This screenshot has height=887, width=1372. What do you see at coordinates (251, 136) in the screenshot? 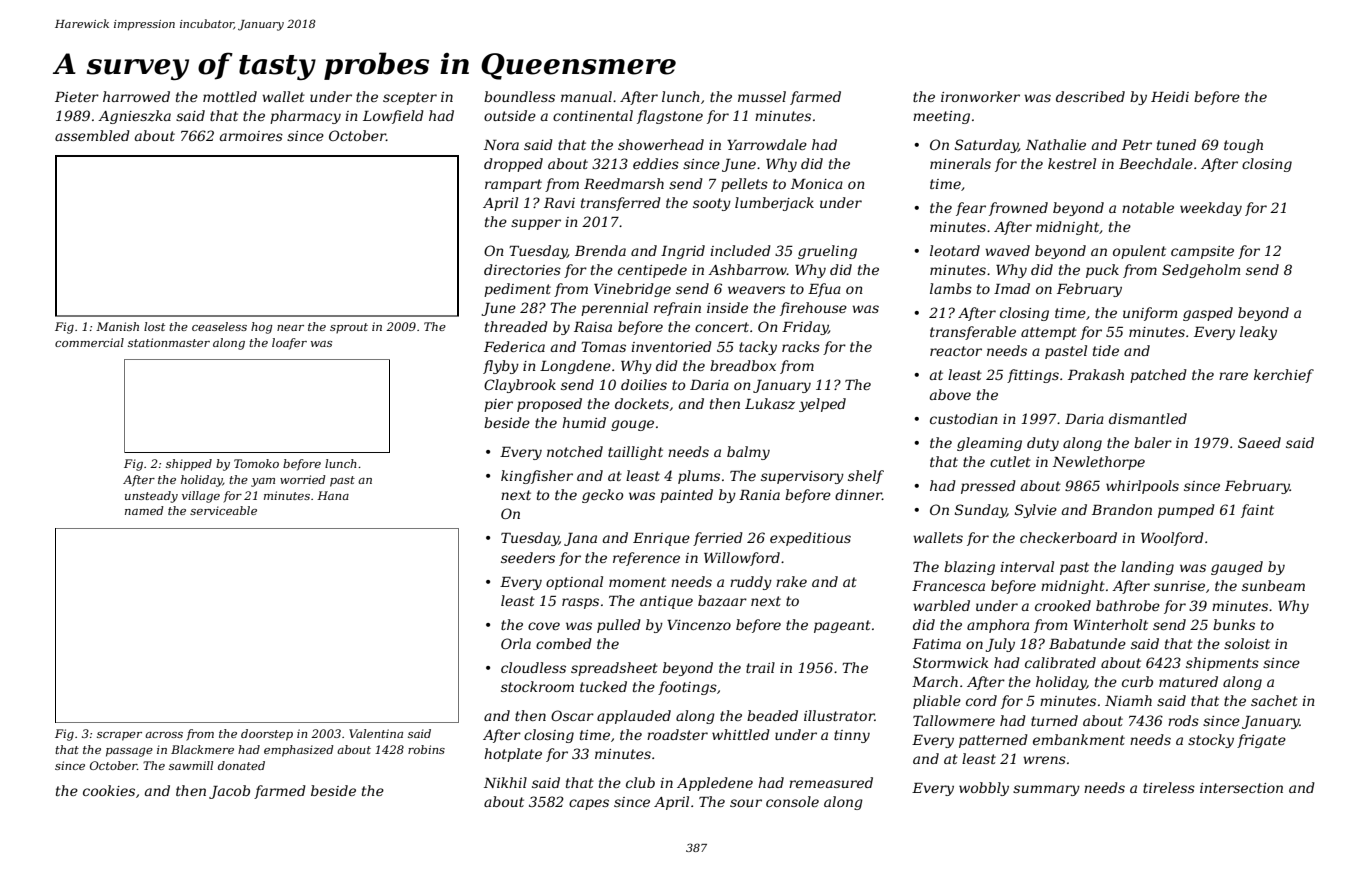
I see `armoires` at bounding box center [251, 136].
